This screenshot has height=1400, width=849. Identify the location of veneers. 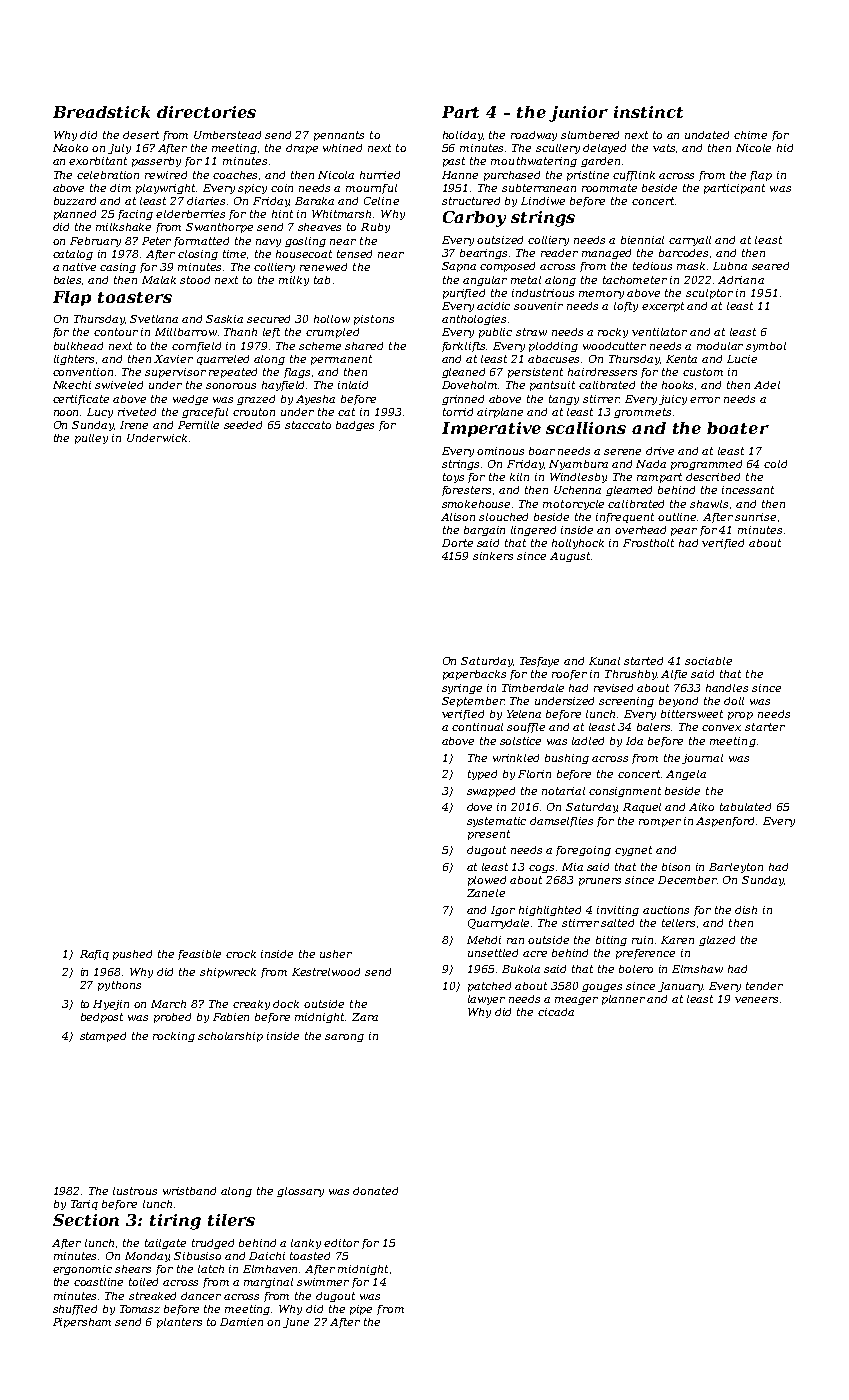
(756, 1000).
